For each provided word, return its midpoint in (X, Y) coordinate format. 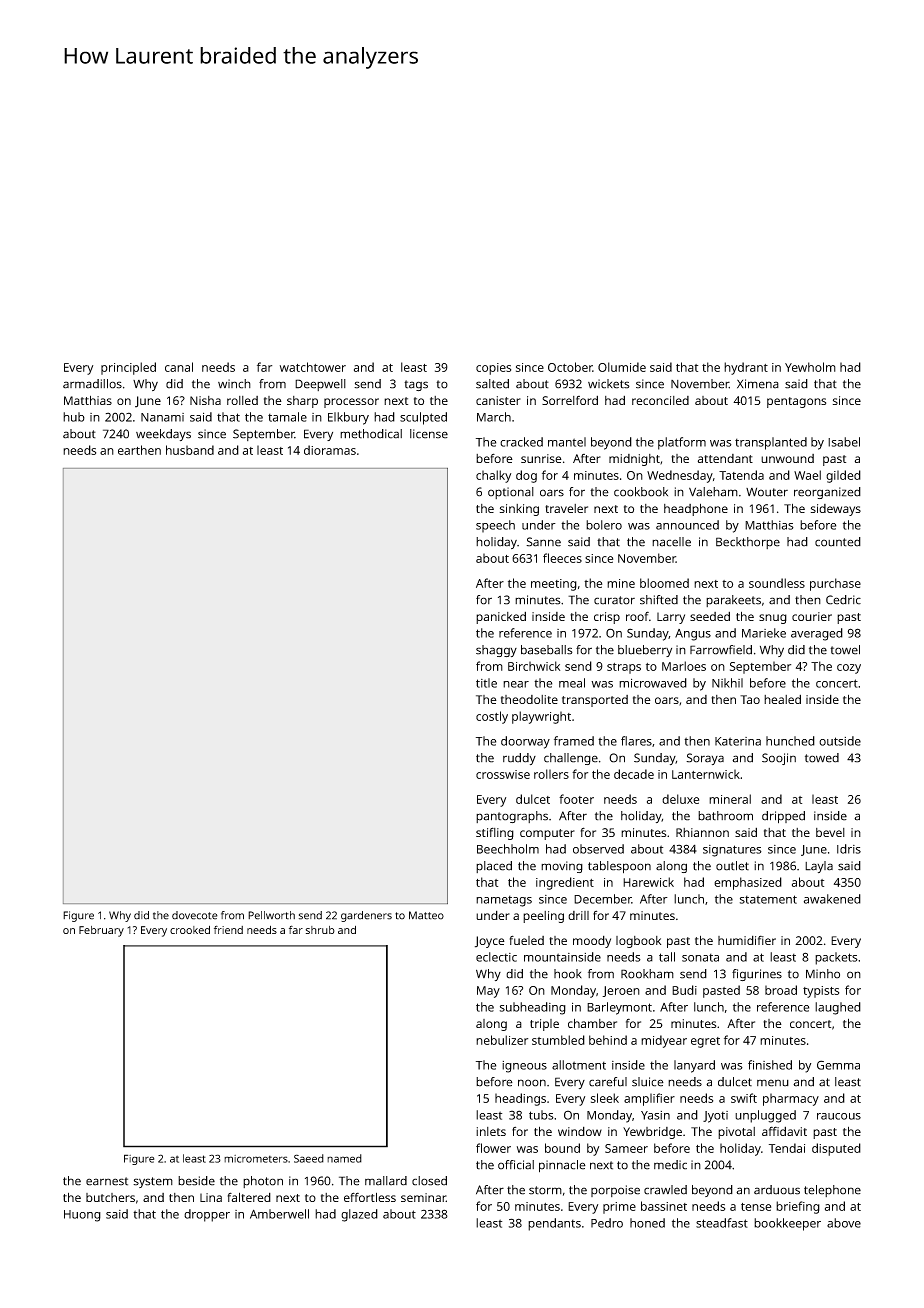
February (101, 931)
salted (492, 384)
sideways (836, 510)
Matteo (426, 915)
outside (840, 741)
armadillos (92, 384)
